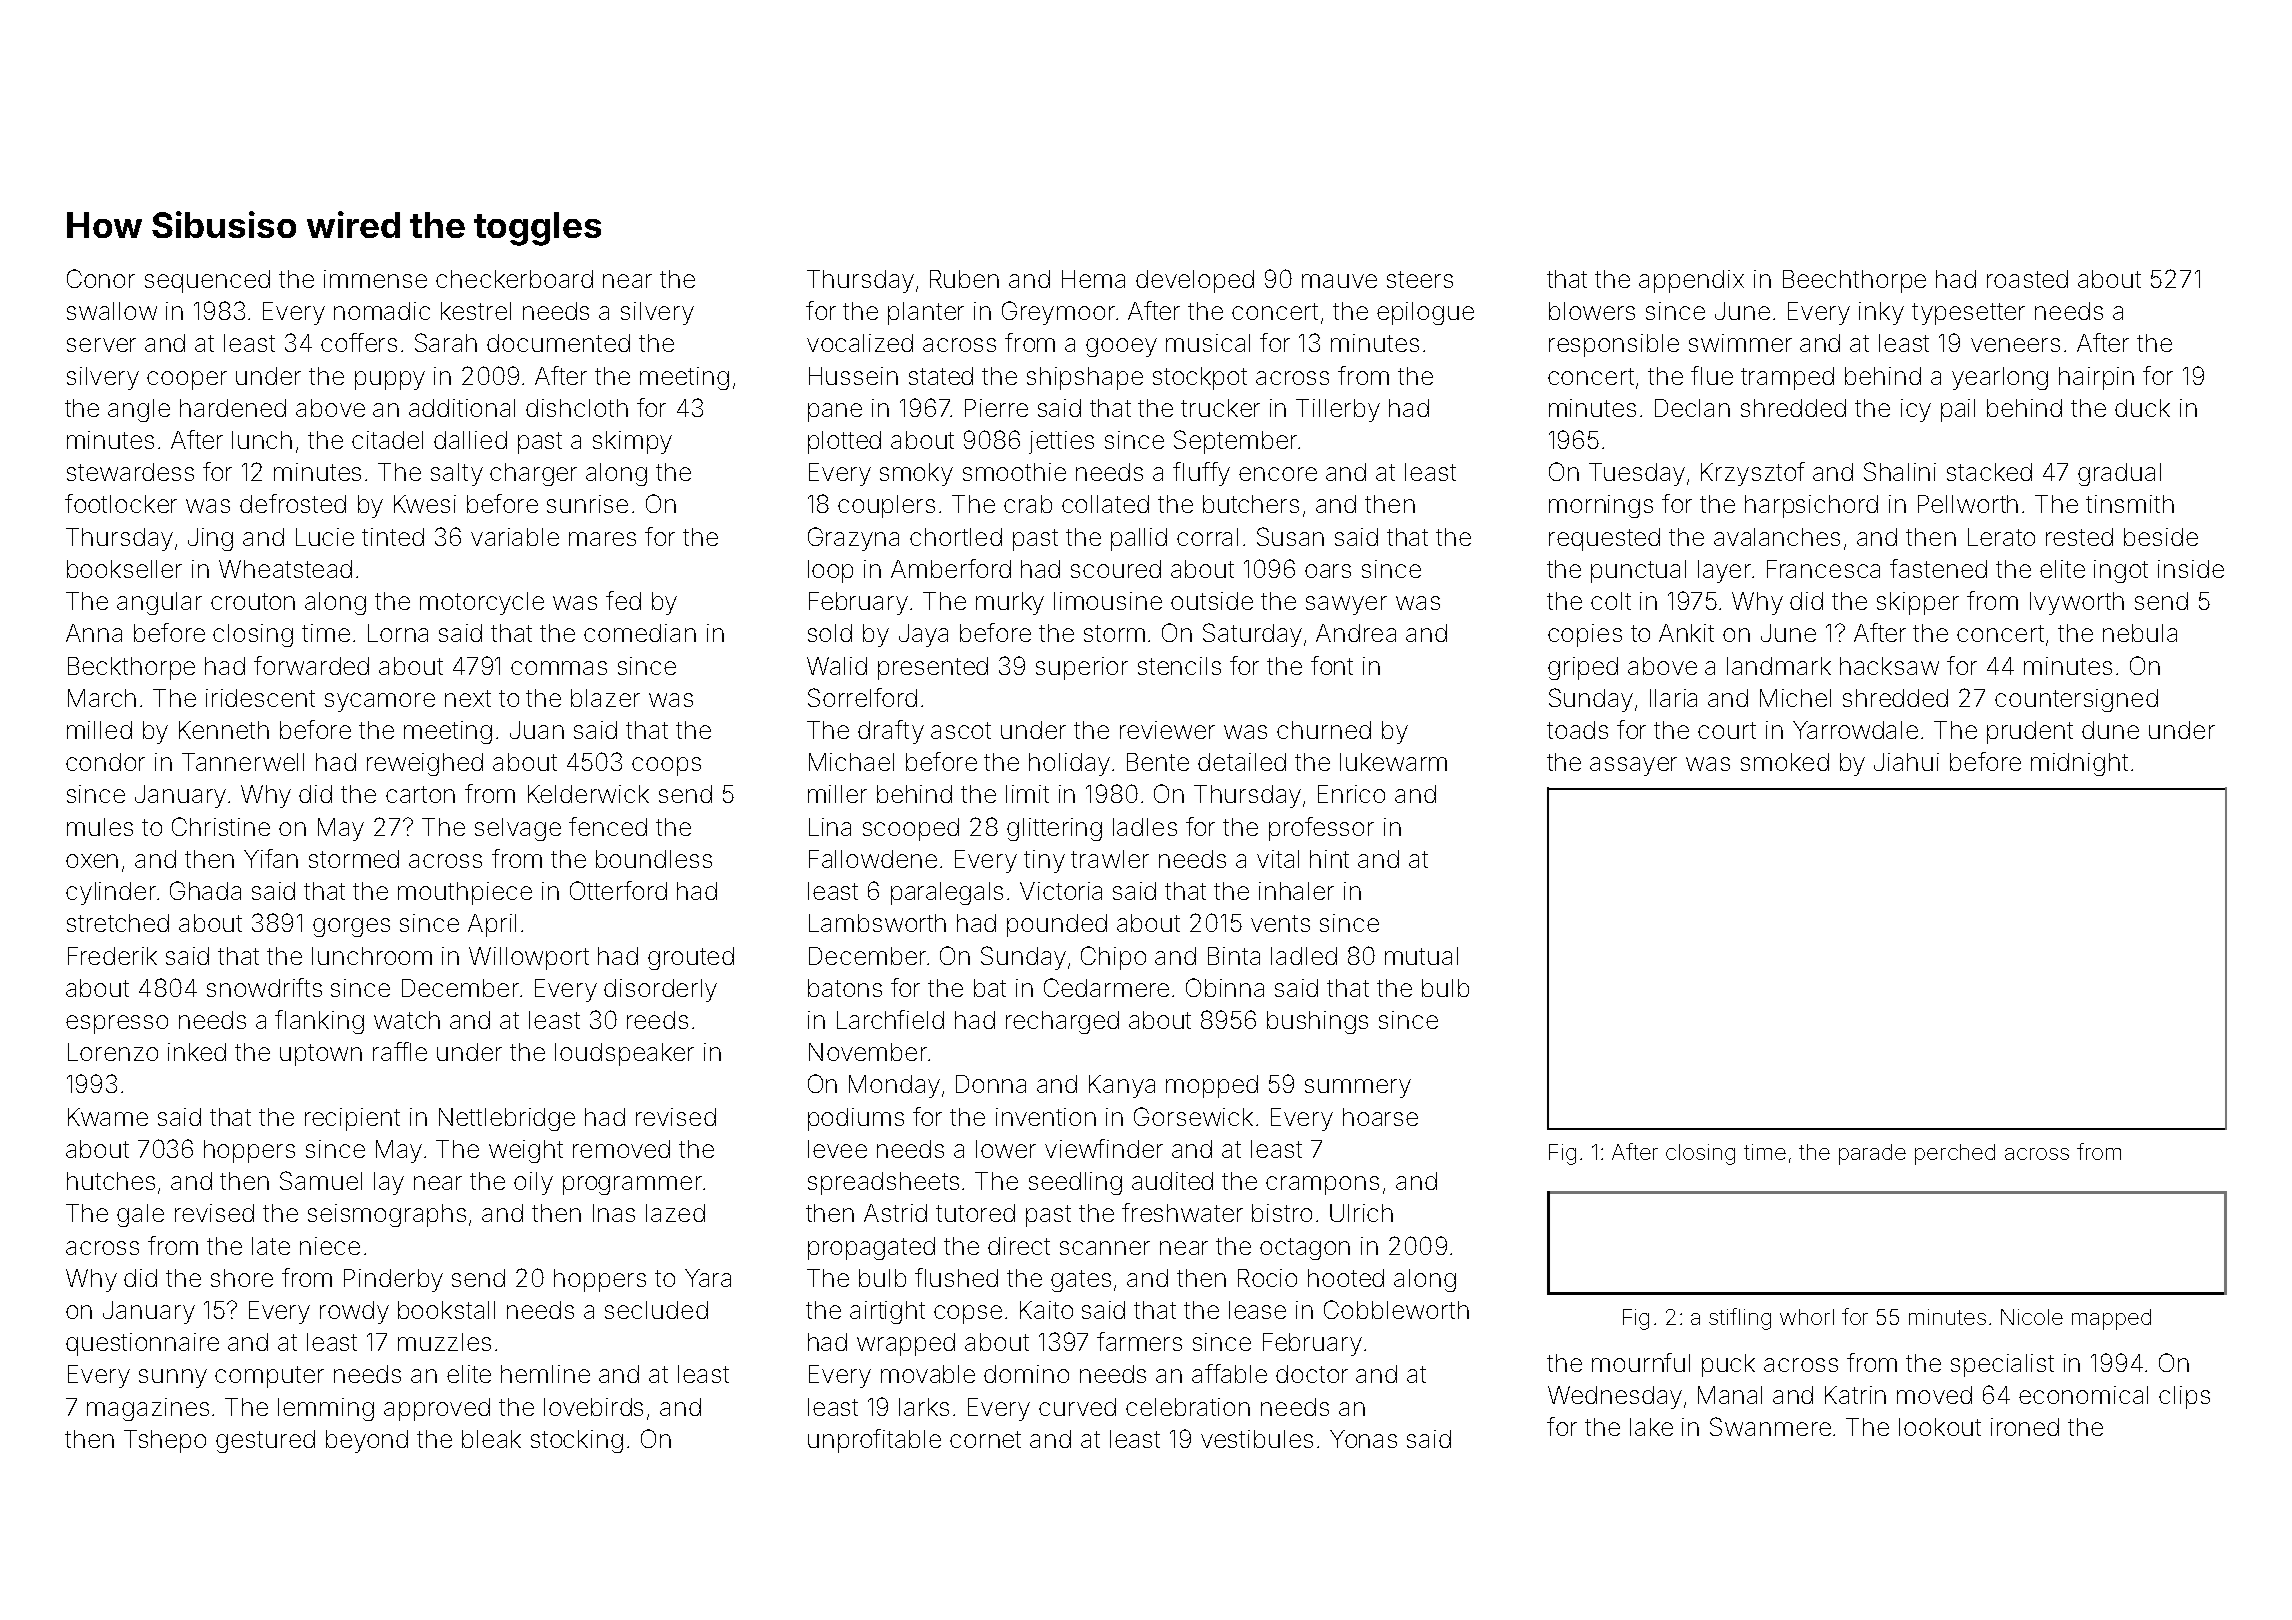  What do you see at coordinates (465, 893) in the page?
I see `mouthpiece` at bounding box center [465, 893].
